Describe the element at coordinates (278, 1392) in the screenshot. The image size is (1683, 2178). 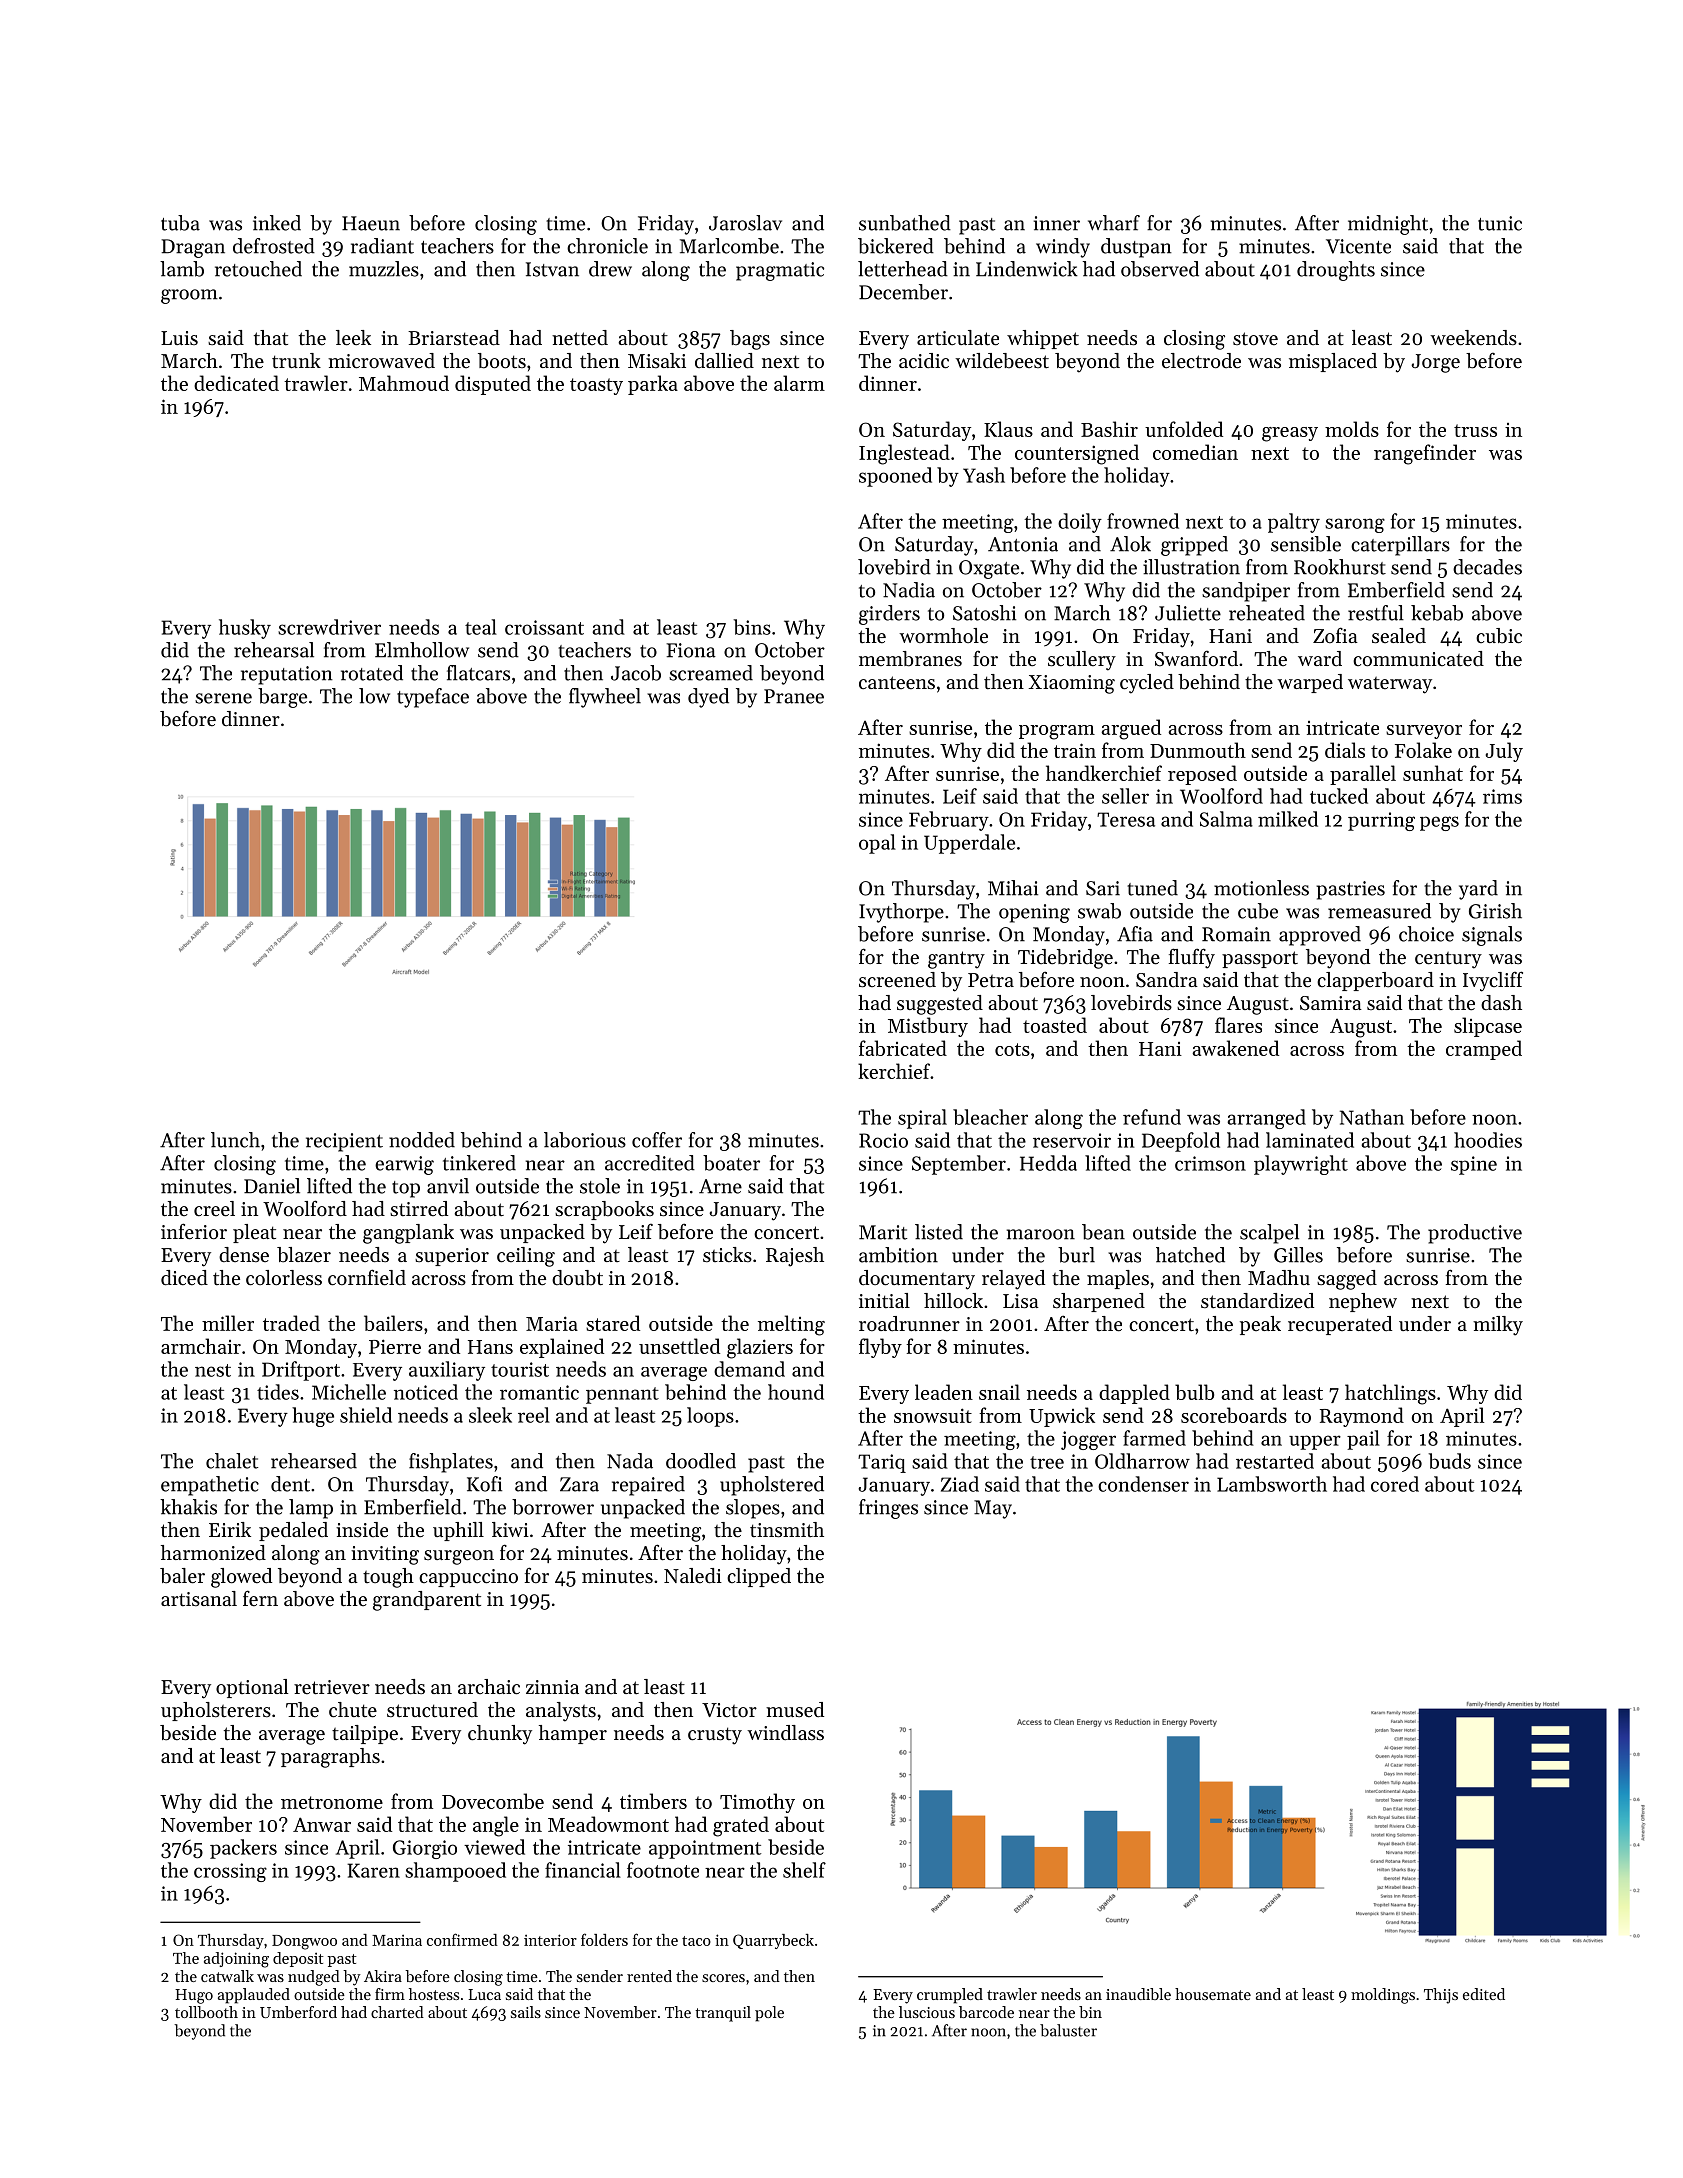
I see `tides` at that location.
